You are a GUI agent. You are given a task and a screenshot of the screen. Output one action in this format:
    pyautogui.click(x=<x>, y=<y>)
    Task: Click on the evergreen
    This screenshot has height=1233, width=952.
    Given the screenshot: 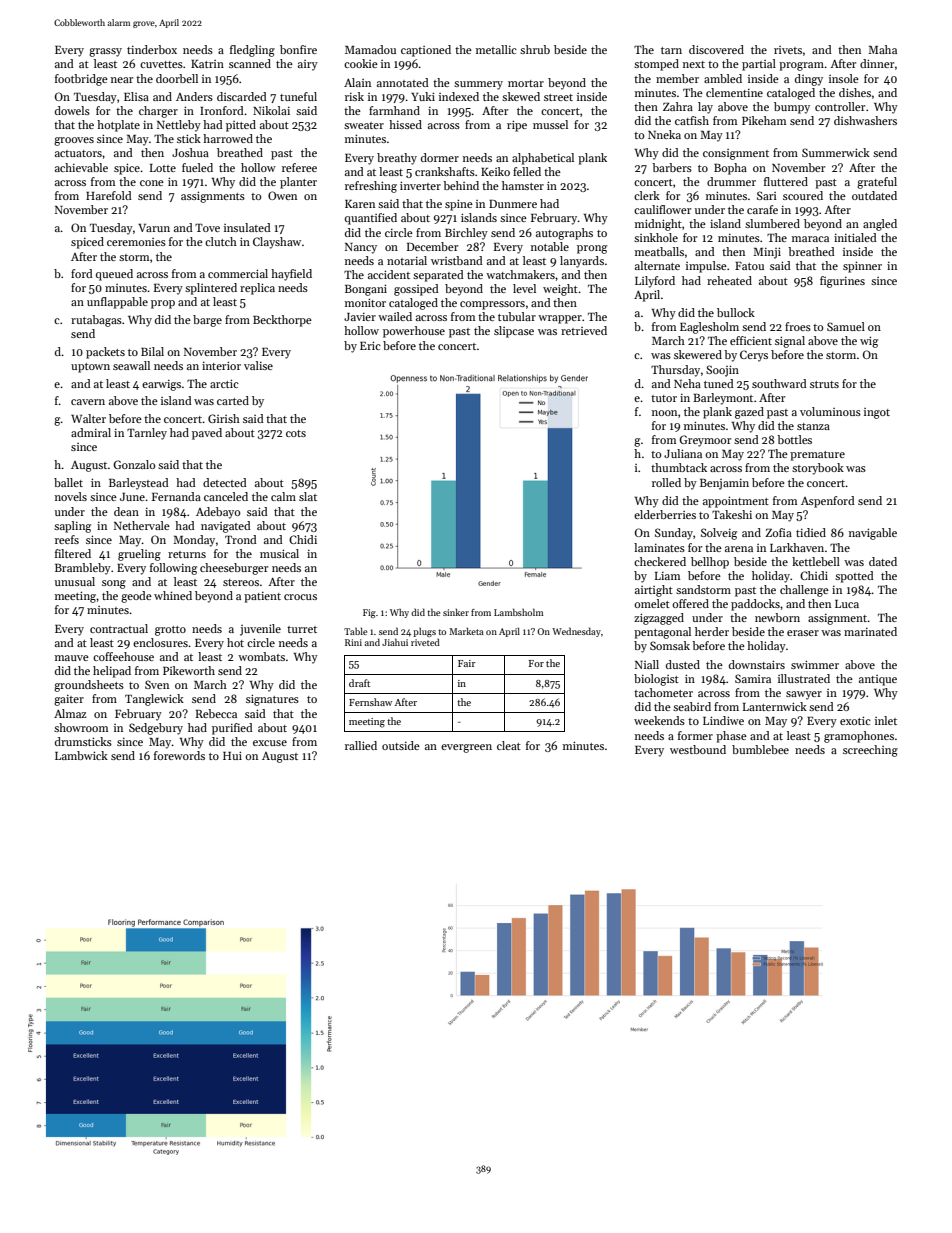 What is the action you would take?
    pyautogui.click(x=466, y=748)
